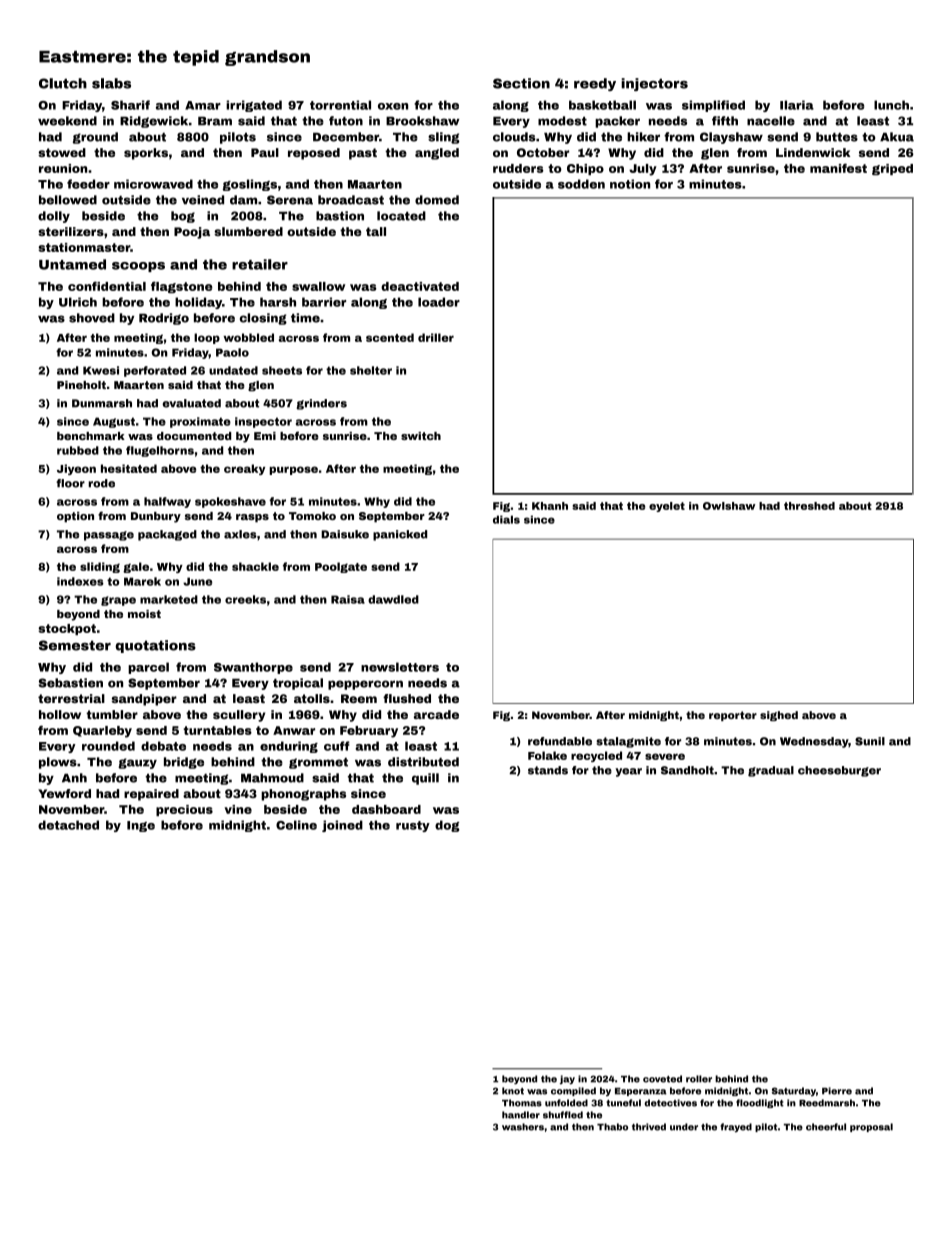 Image resolution: width=952 pixels, height=1233 pixels. I want to click on slabs, so click(111, 83).
